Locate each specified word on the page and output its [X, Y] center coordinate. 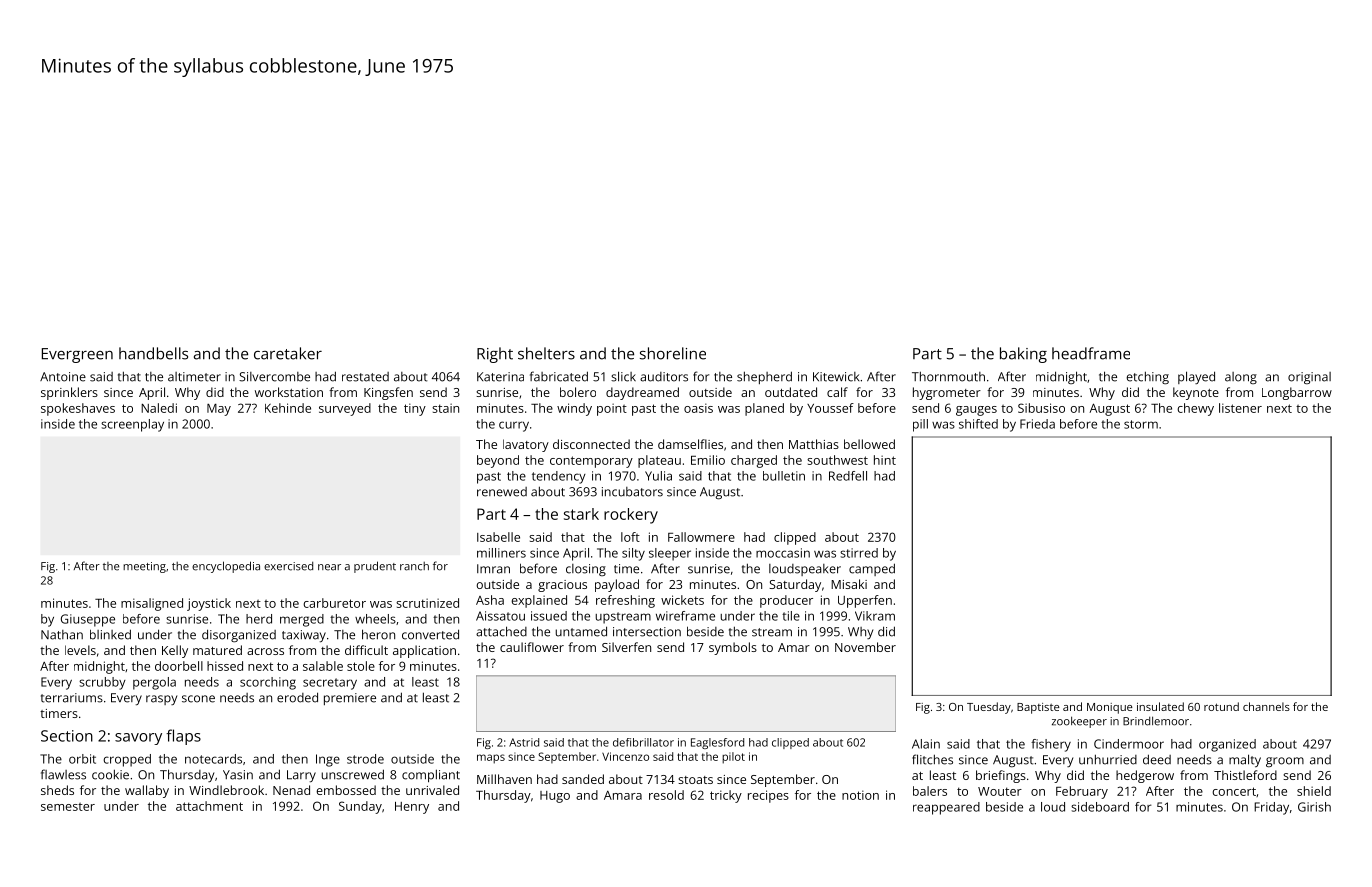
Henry [412, 808]
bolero [578, 392]
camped [872, 569]
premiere [350, 699]
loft [630, 537]
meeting [144, 567]
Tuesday [989, 708]
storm [1141, 424]
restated [365, 377]
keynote [1196, 393]
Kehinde [288, 408]
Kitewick [836, 377]
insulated [1160, 706]
